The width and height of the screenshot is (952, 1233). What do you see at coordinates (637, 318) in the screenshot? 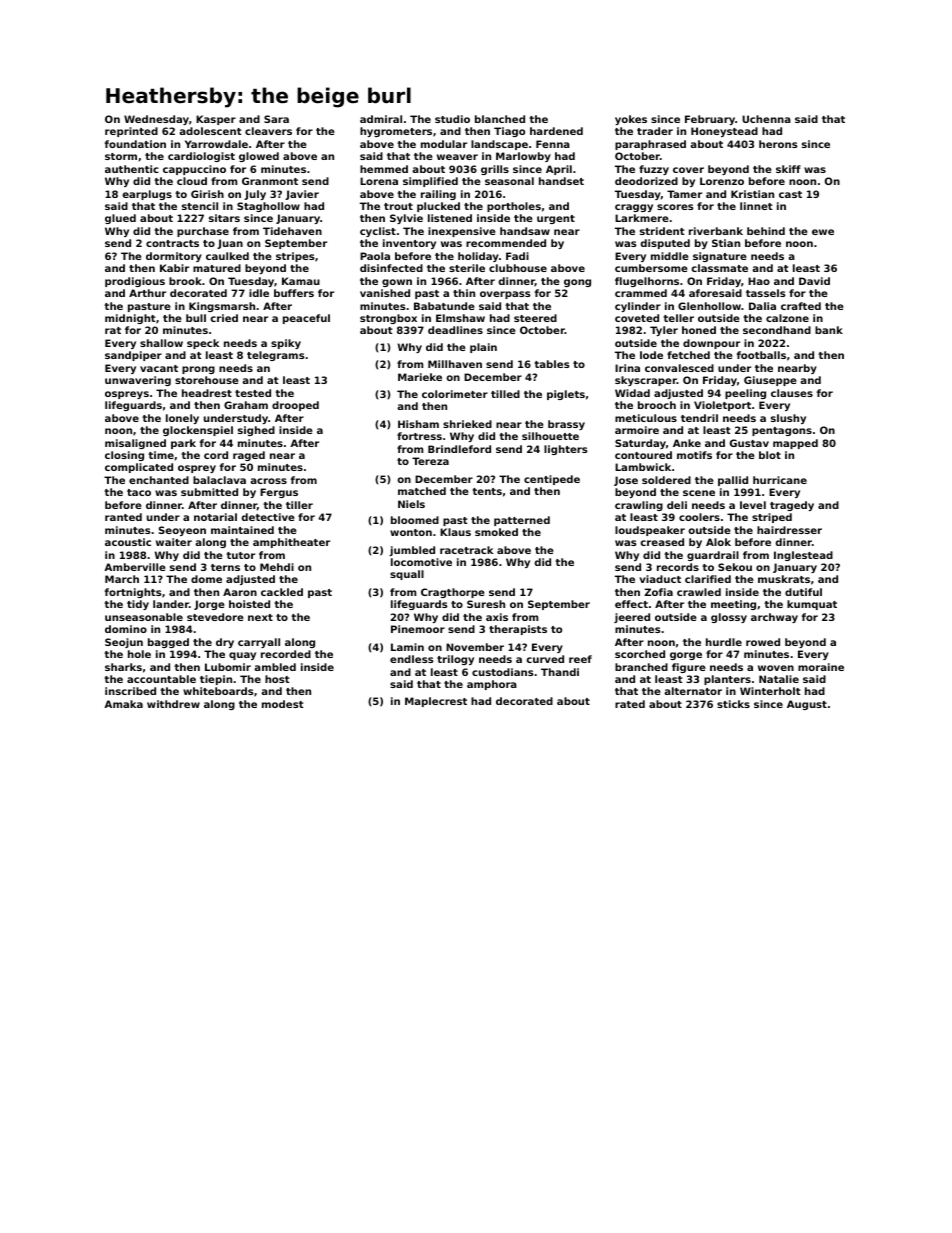
I see `coveted` at bounding box center [637, 318].
